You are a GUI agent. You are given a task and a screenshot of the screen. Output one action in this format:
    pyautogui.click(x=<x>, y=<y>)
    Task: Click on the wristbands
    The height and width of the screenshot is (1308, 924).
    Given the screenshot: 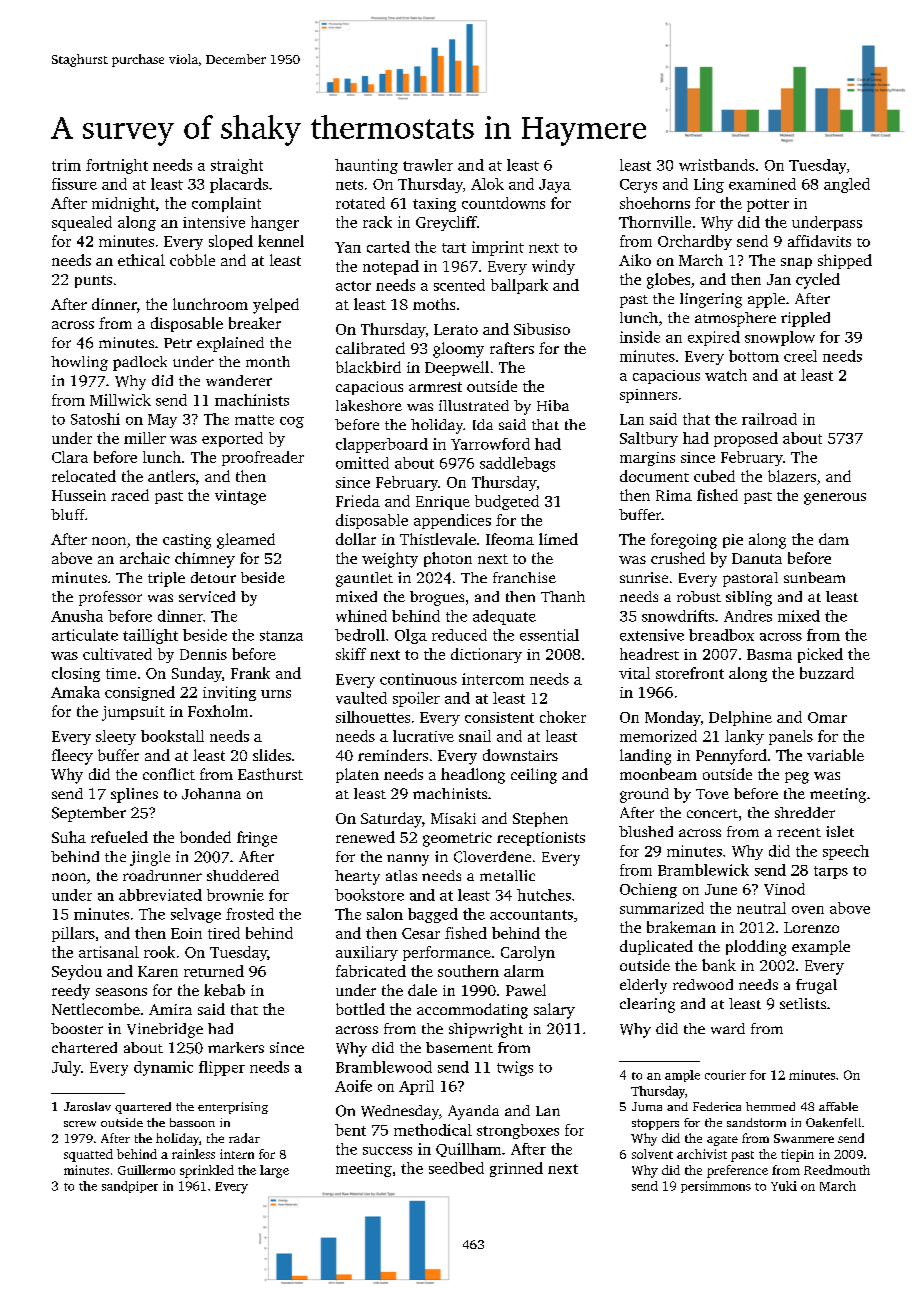 What is the action you would take?
    pyautogui.click(x=717, y=165)
